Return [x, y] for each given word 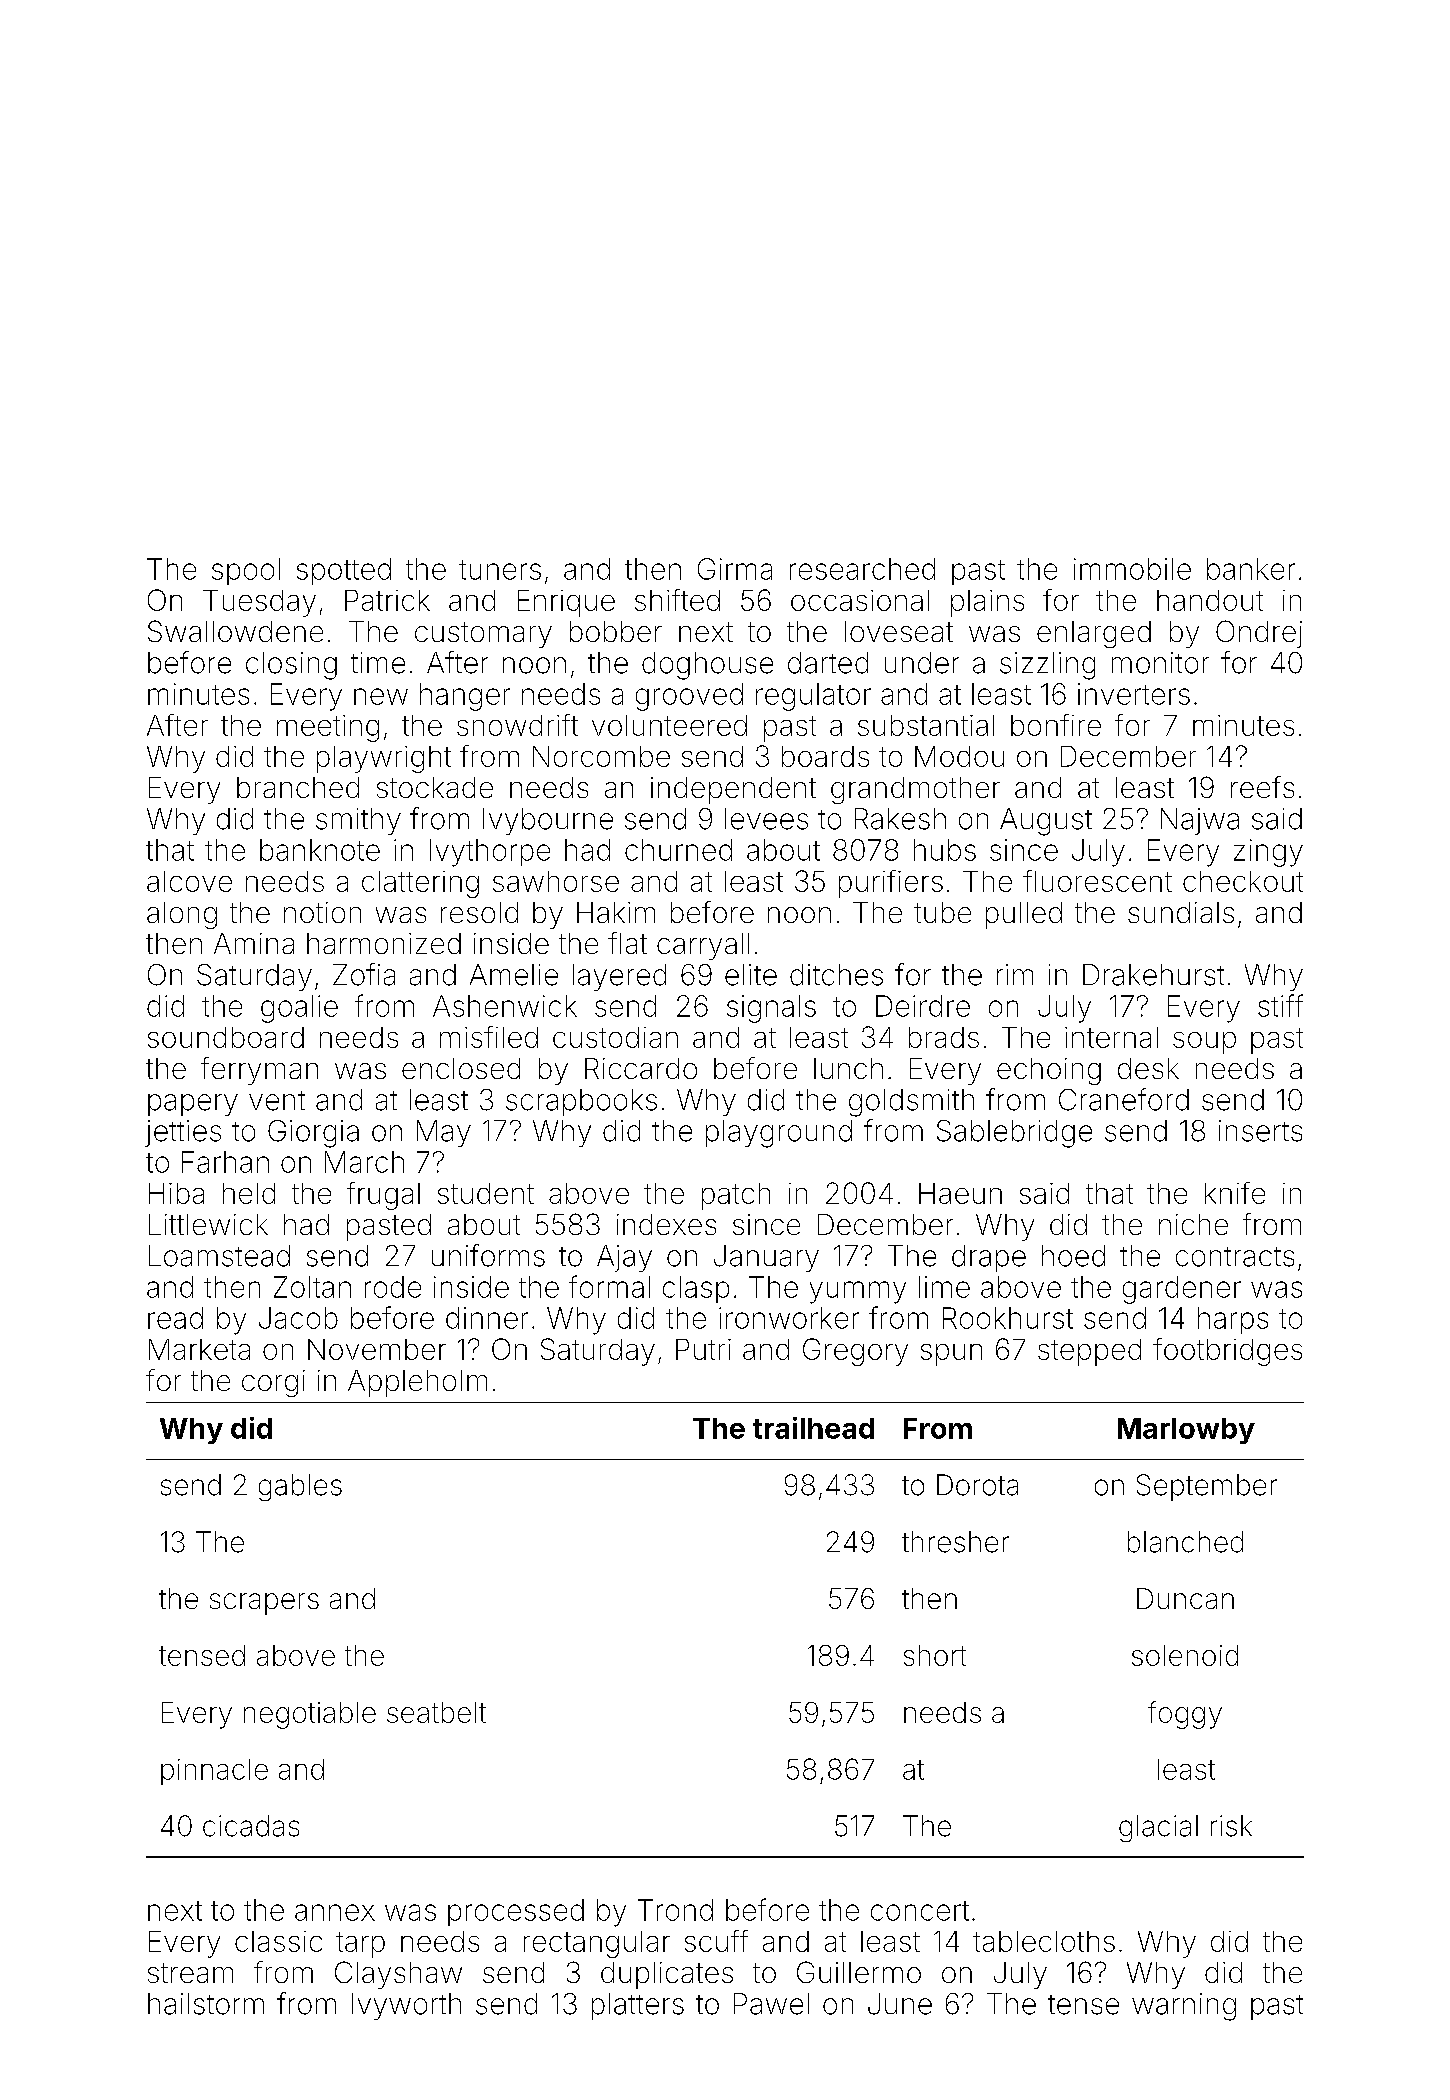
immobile [1132, 569]
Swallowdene [235, 631]
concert [920, 1911]
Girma [735, 569]
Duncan [1185, 1598]
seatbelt [436, 1712]
